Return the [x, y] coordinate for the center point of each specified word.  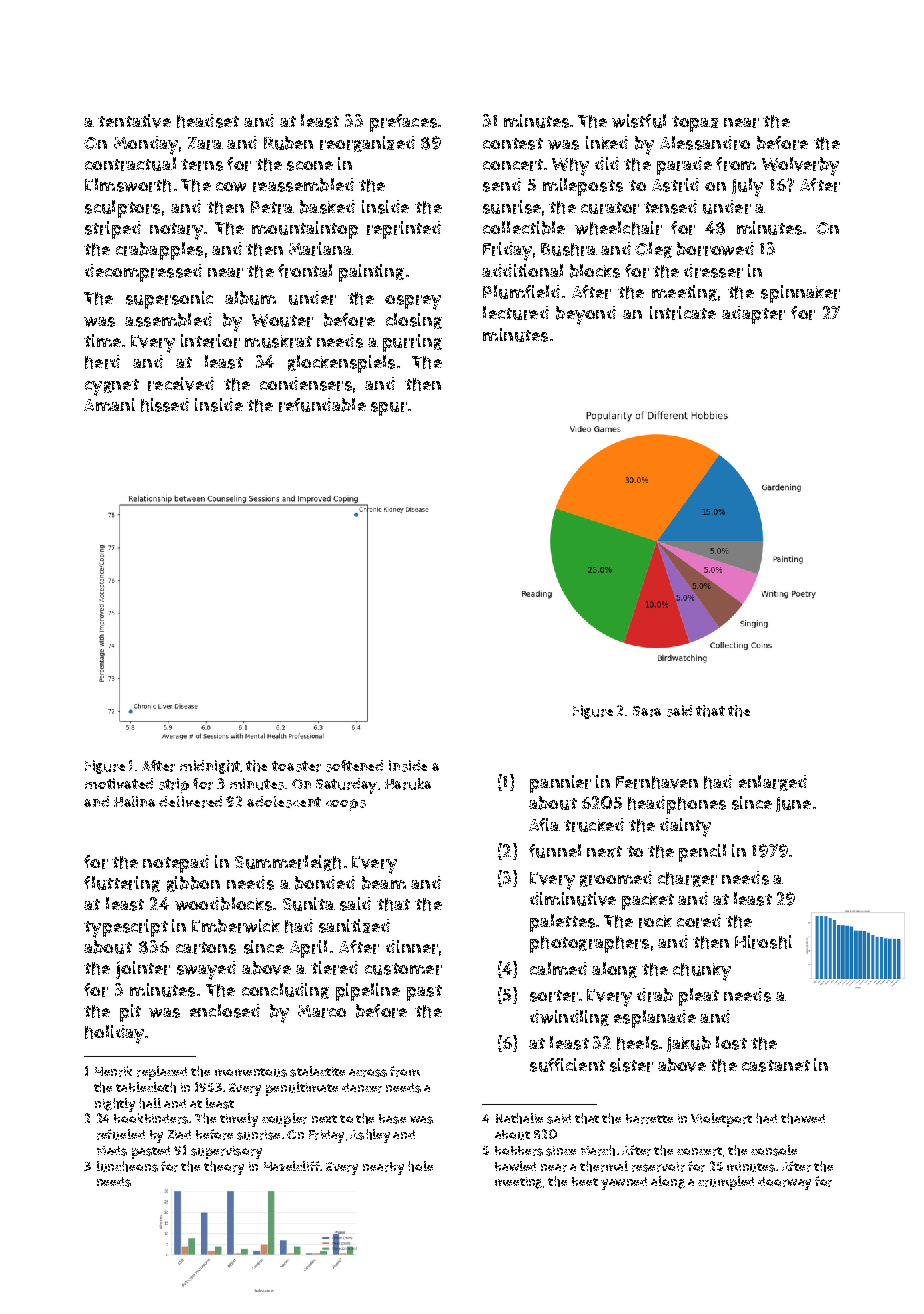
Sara [647, 711]
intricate [683, 313]
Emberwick [236, 926]
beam [384, 883]
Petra [272, 207]
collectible [524, 228]
